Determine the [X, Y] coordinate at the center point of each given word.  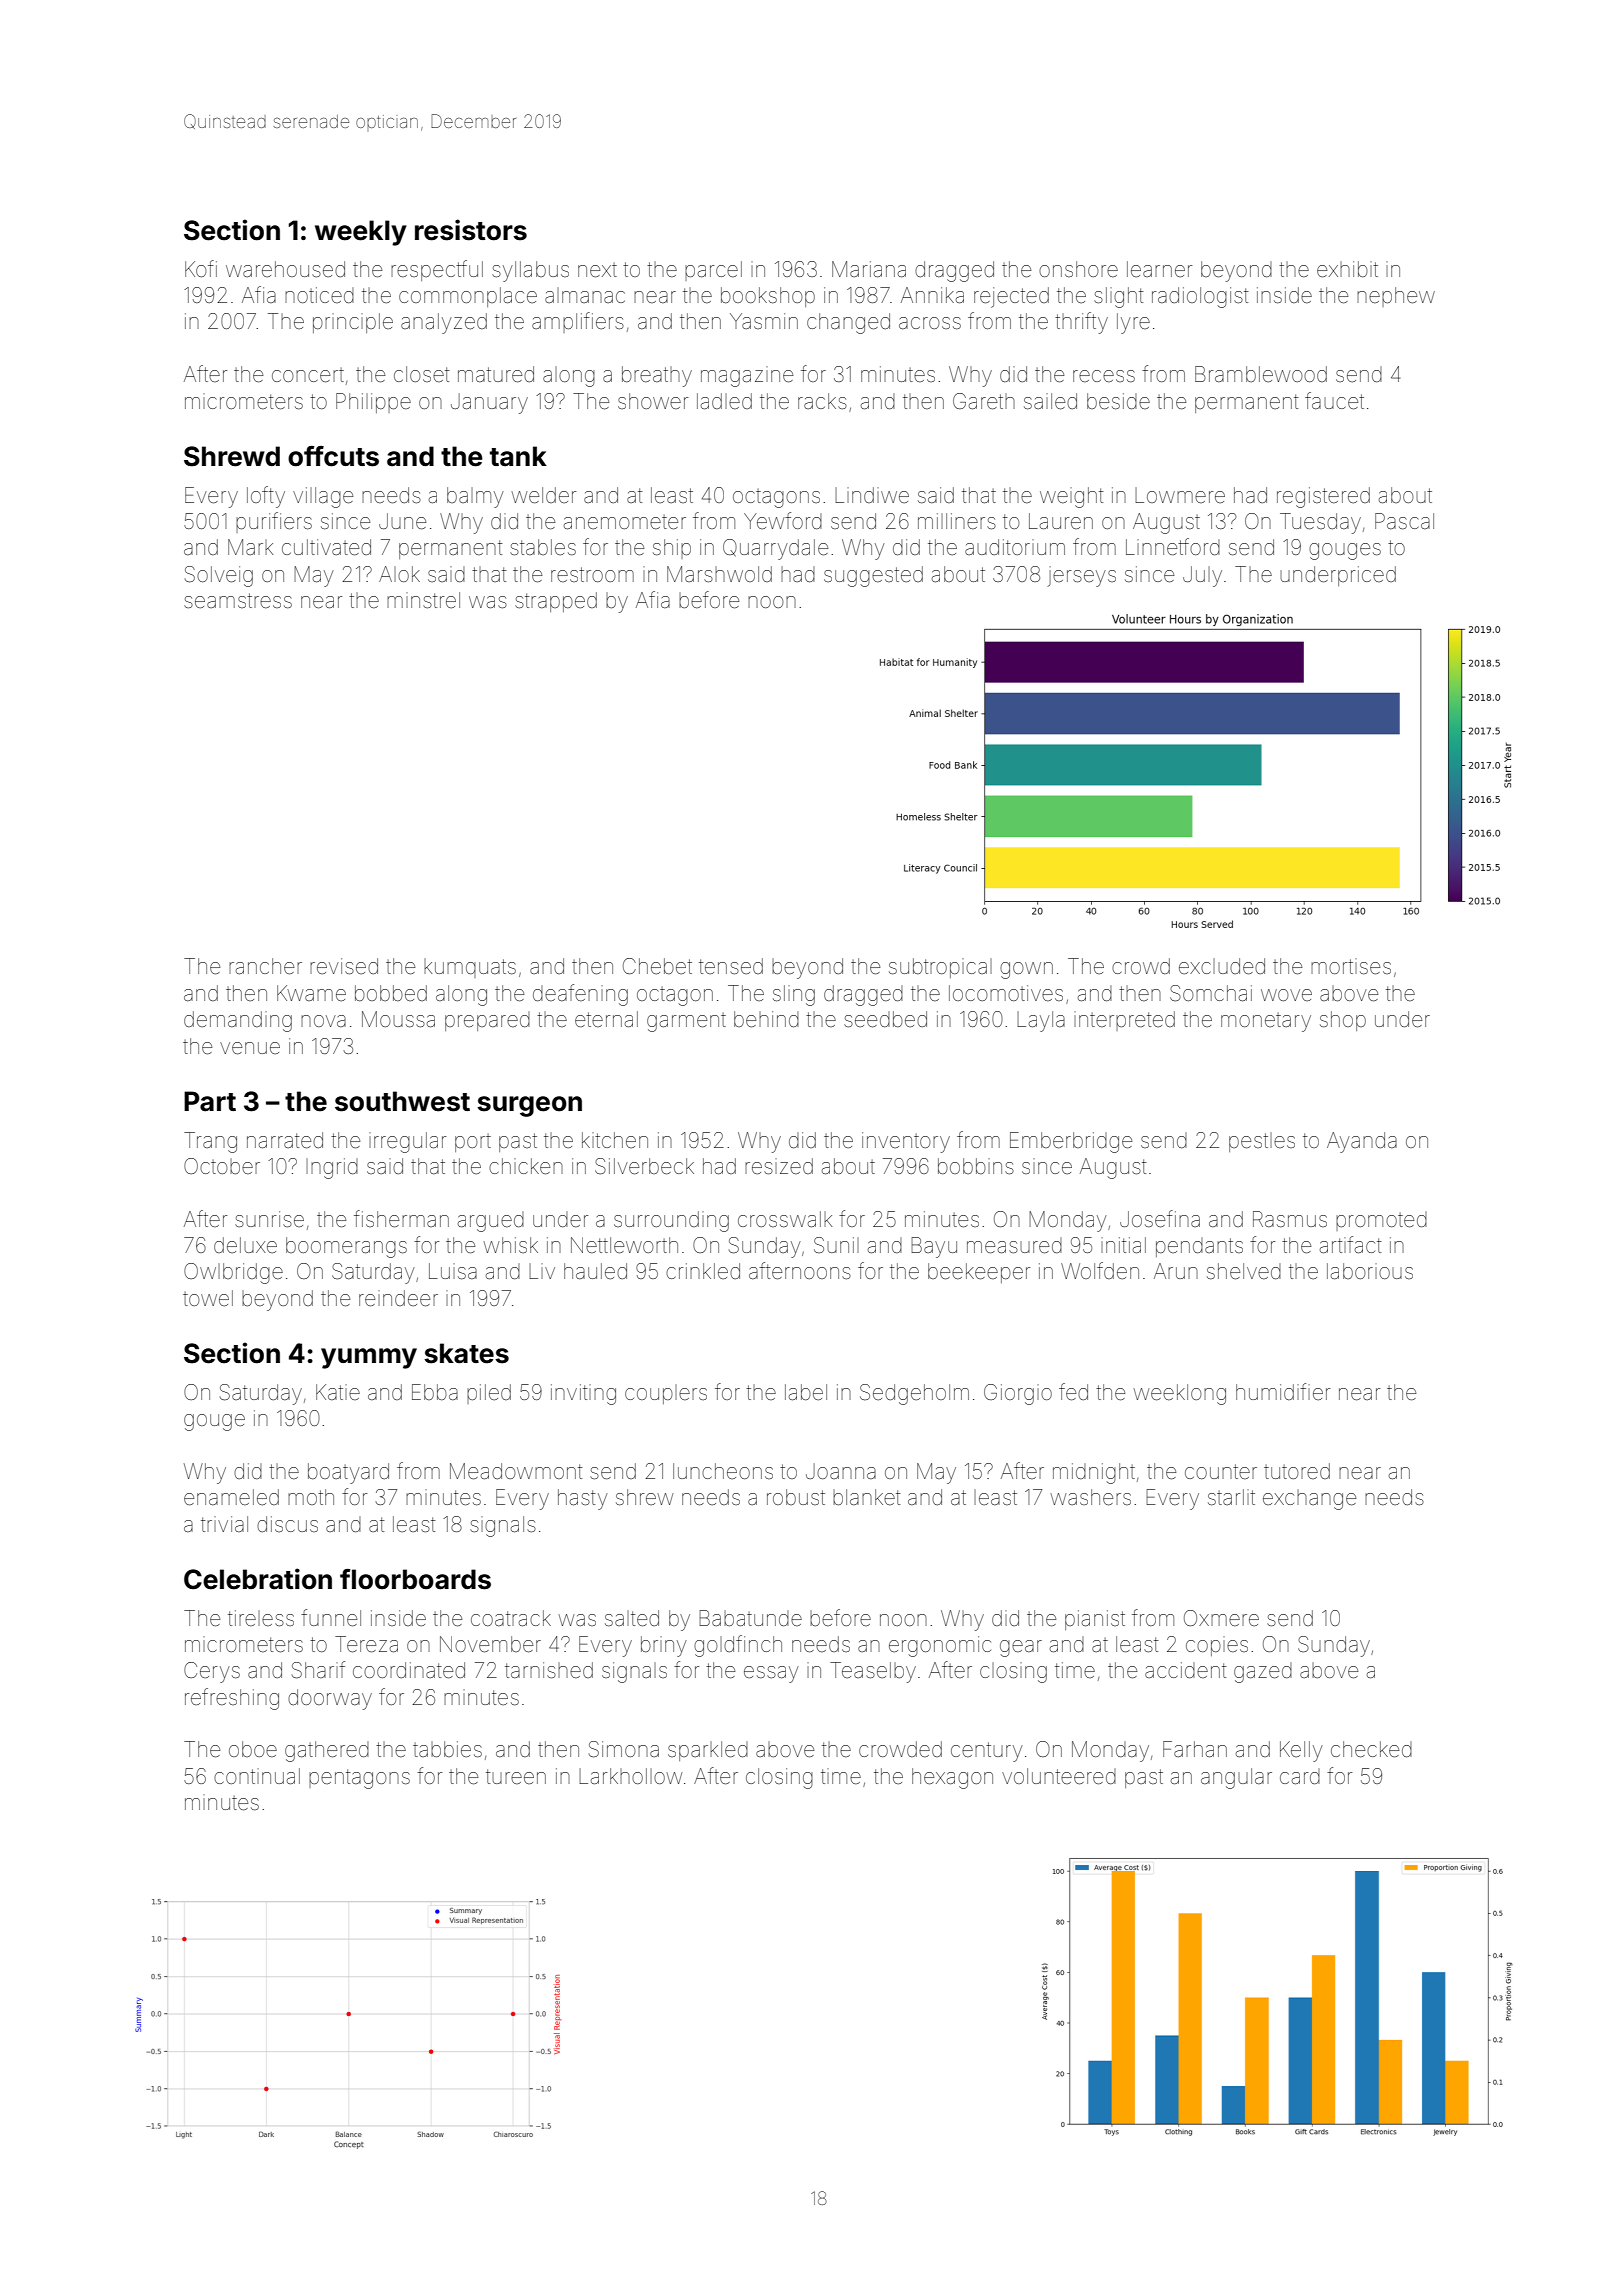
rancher [265, 966]
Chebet [657, 966]
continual [257, 1776]
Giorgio [1018, 1394]
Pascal [1404, 521]
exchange [1309, 1500]
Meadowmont [516, 1471]
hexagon [952, 1778]
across [930, 323]
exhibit [1347, 269]
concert [308, 375]
